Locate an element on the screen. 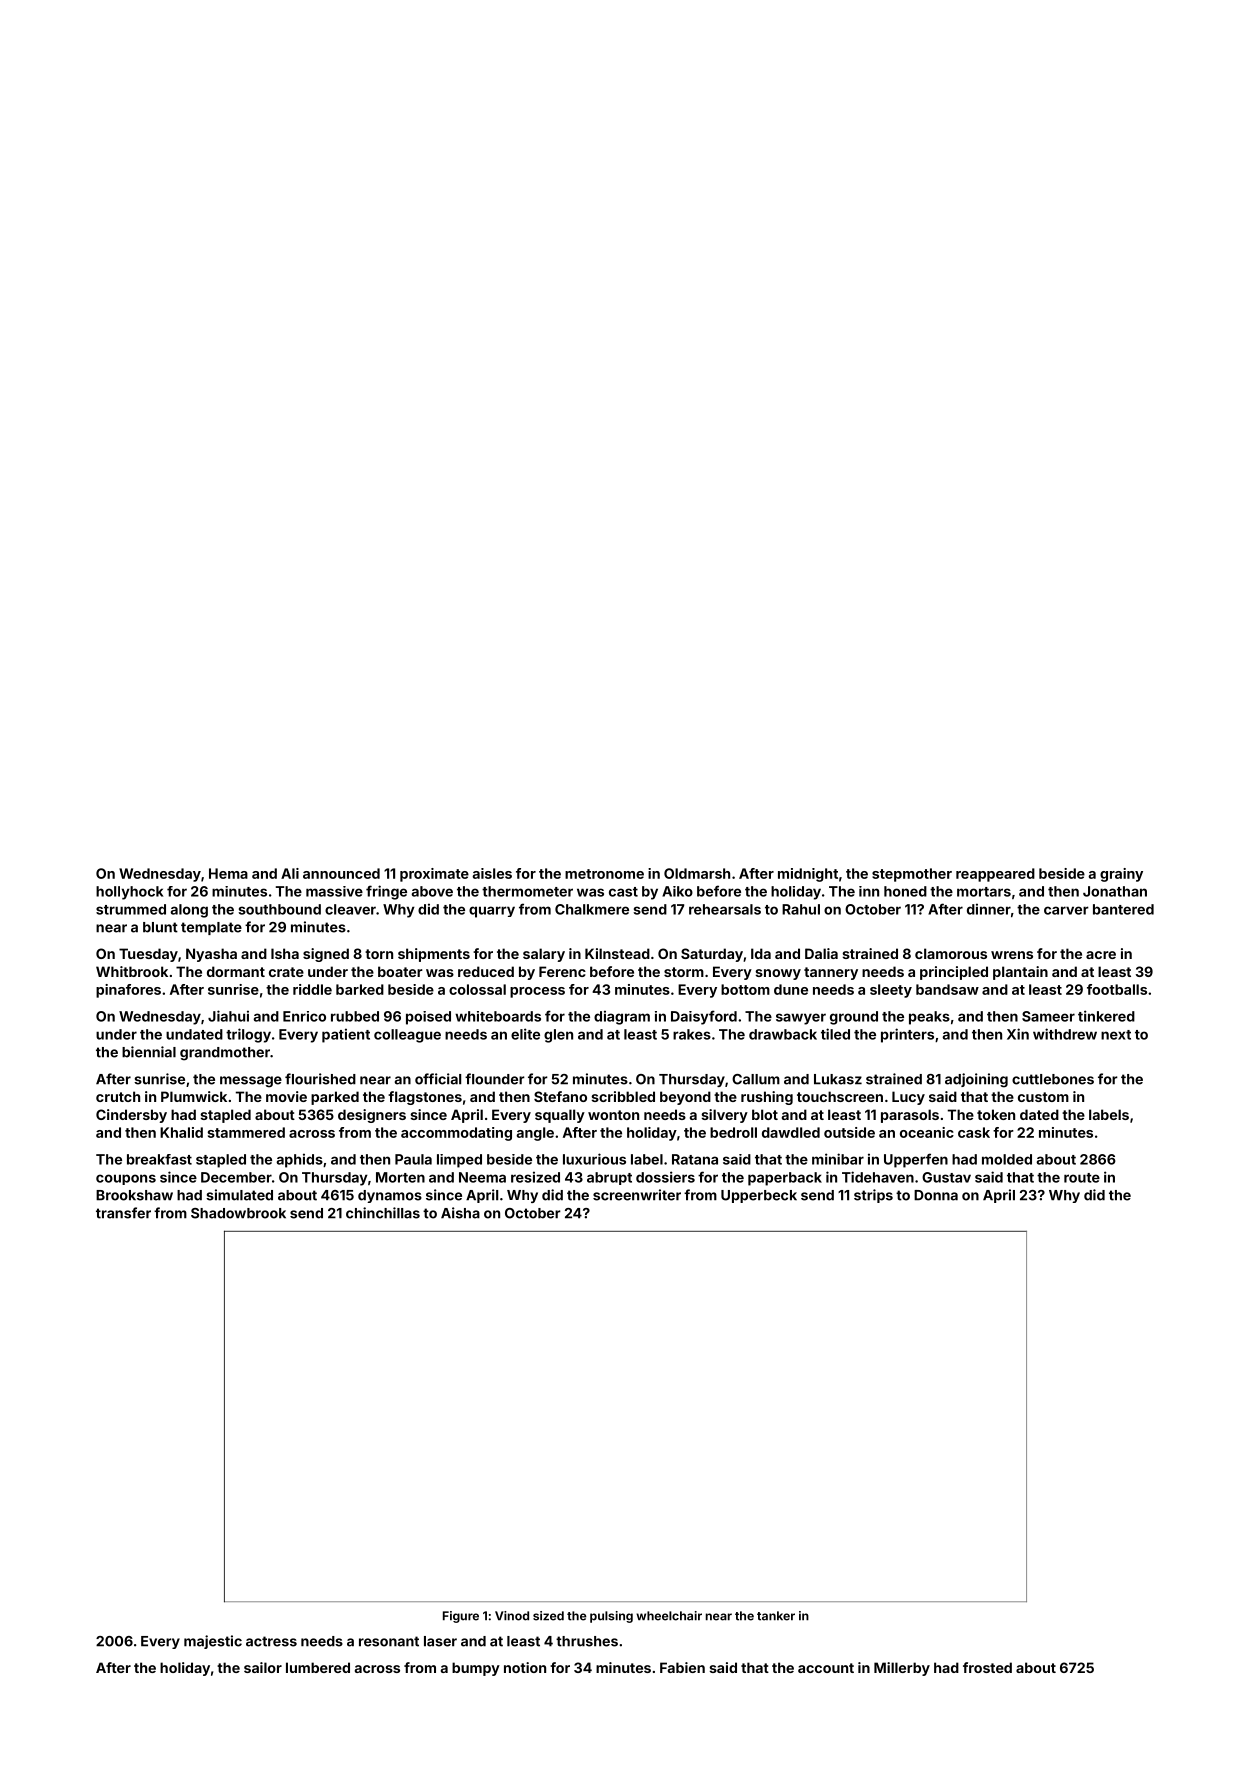 Image resolution: width=1251 pixels, height=1769 pixels. luxurious is located at coordinates (594, 1159).
